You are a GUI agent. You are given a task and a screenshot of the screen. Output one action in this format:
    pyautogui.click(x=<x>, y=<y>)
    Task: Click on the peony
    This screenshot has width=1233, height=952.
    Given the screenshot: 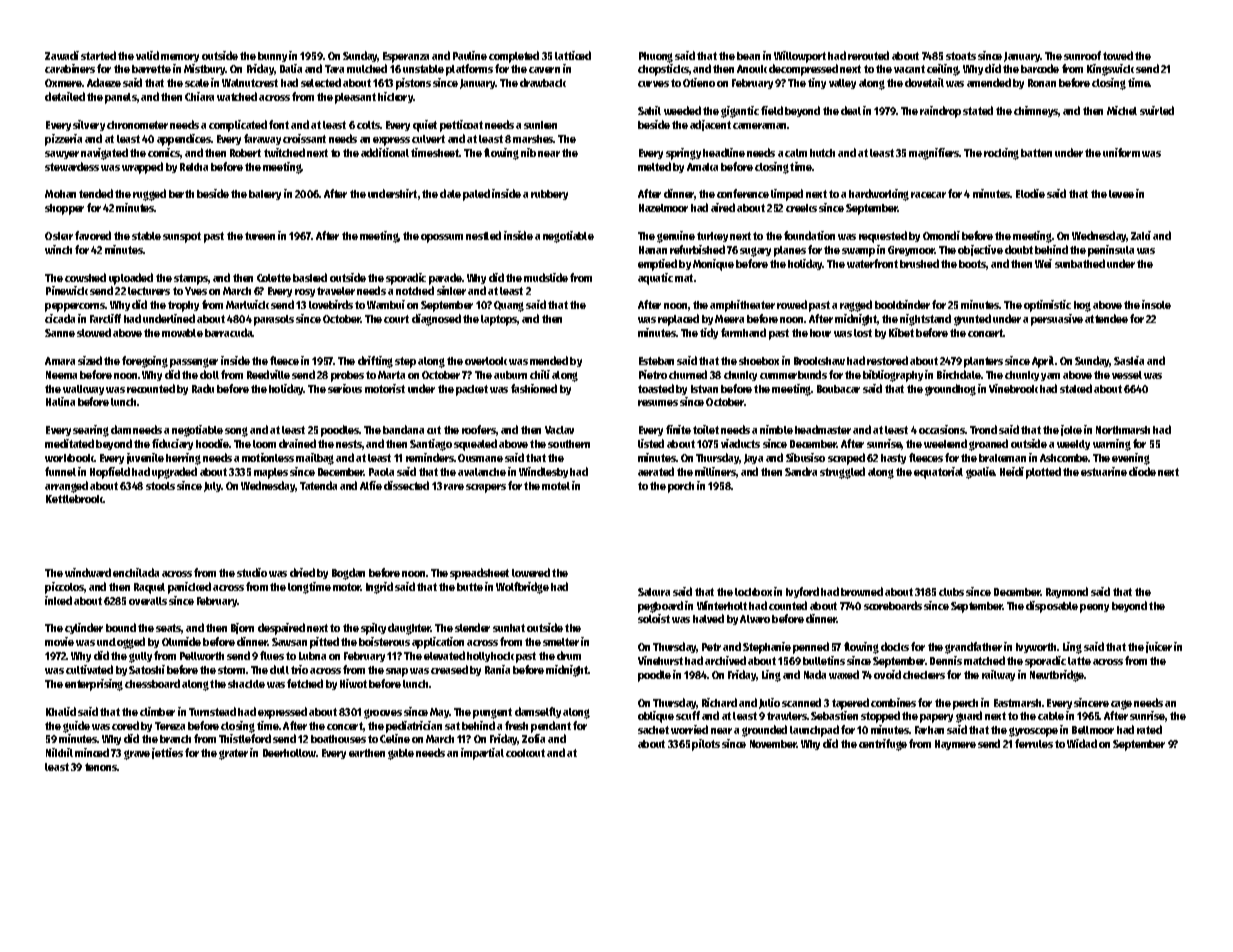 What is the action you would take?
    pyautogui.click(x=1094, y=608)
